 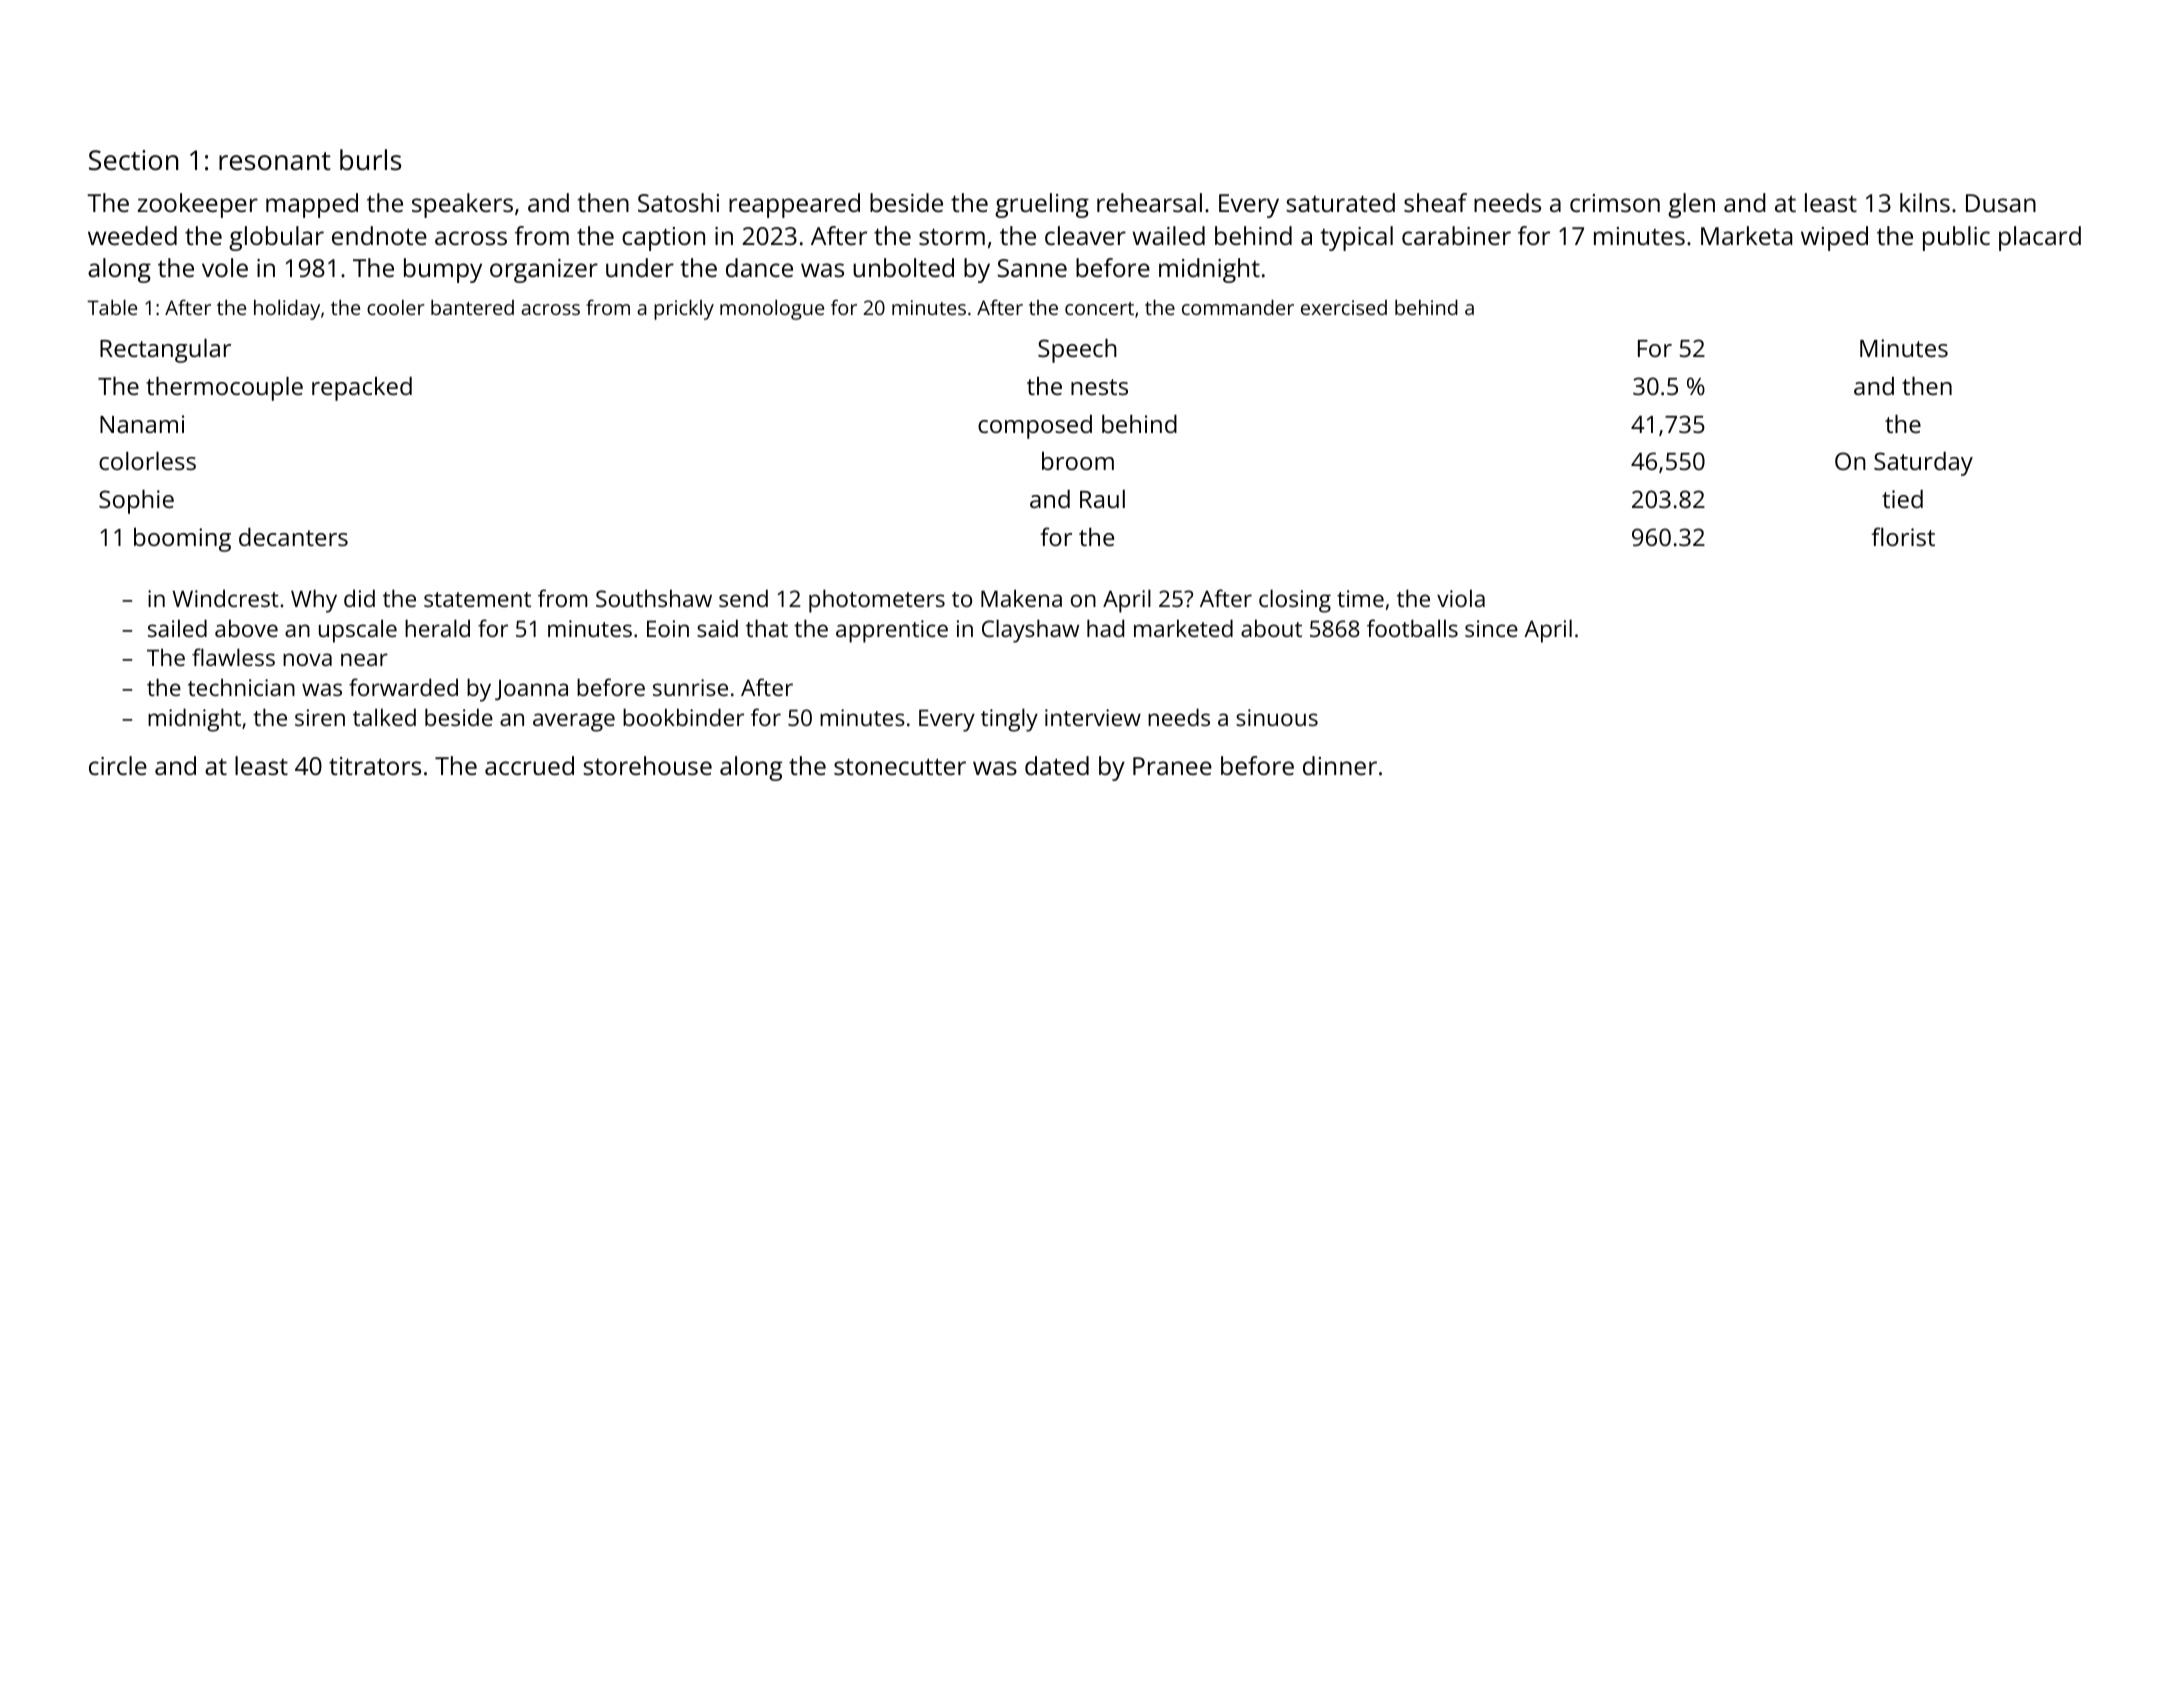 I want to click on circle, so click(x=118, y=765).
